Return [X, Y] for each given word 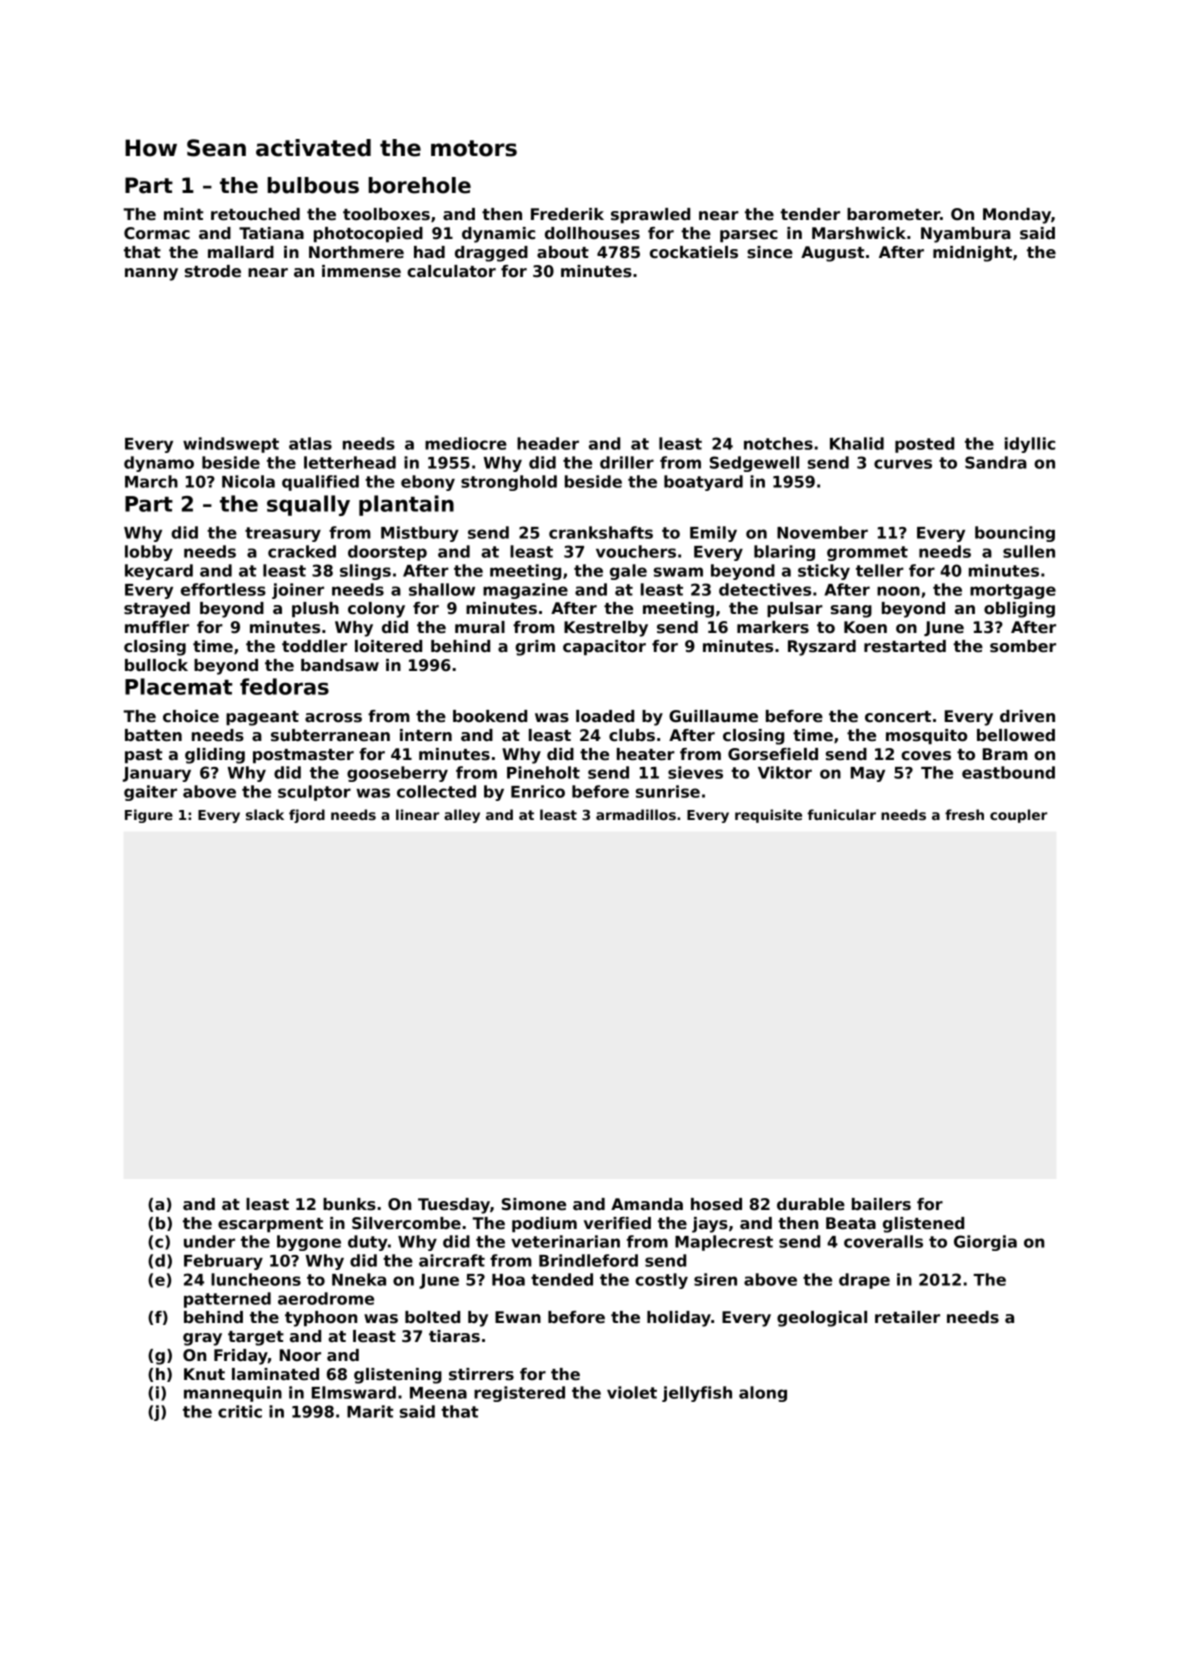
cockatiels [694, 252]
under [209, 1241]
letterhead [350, 462]
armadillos [636, 814]
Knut [204, 1374]
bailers [881, 1204]
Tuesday [454, 1206]
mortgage [1013, 591]
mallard [241, 252]
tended [562, 1279]
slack [265, 814]
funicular [841, 814]
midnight [972, 254]
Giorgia [985, 1243]
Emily [713, 534]
